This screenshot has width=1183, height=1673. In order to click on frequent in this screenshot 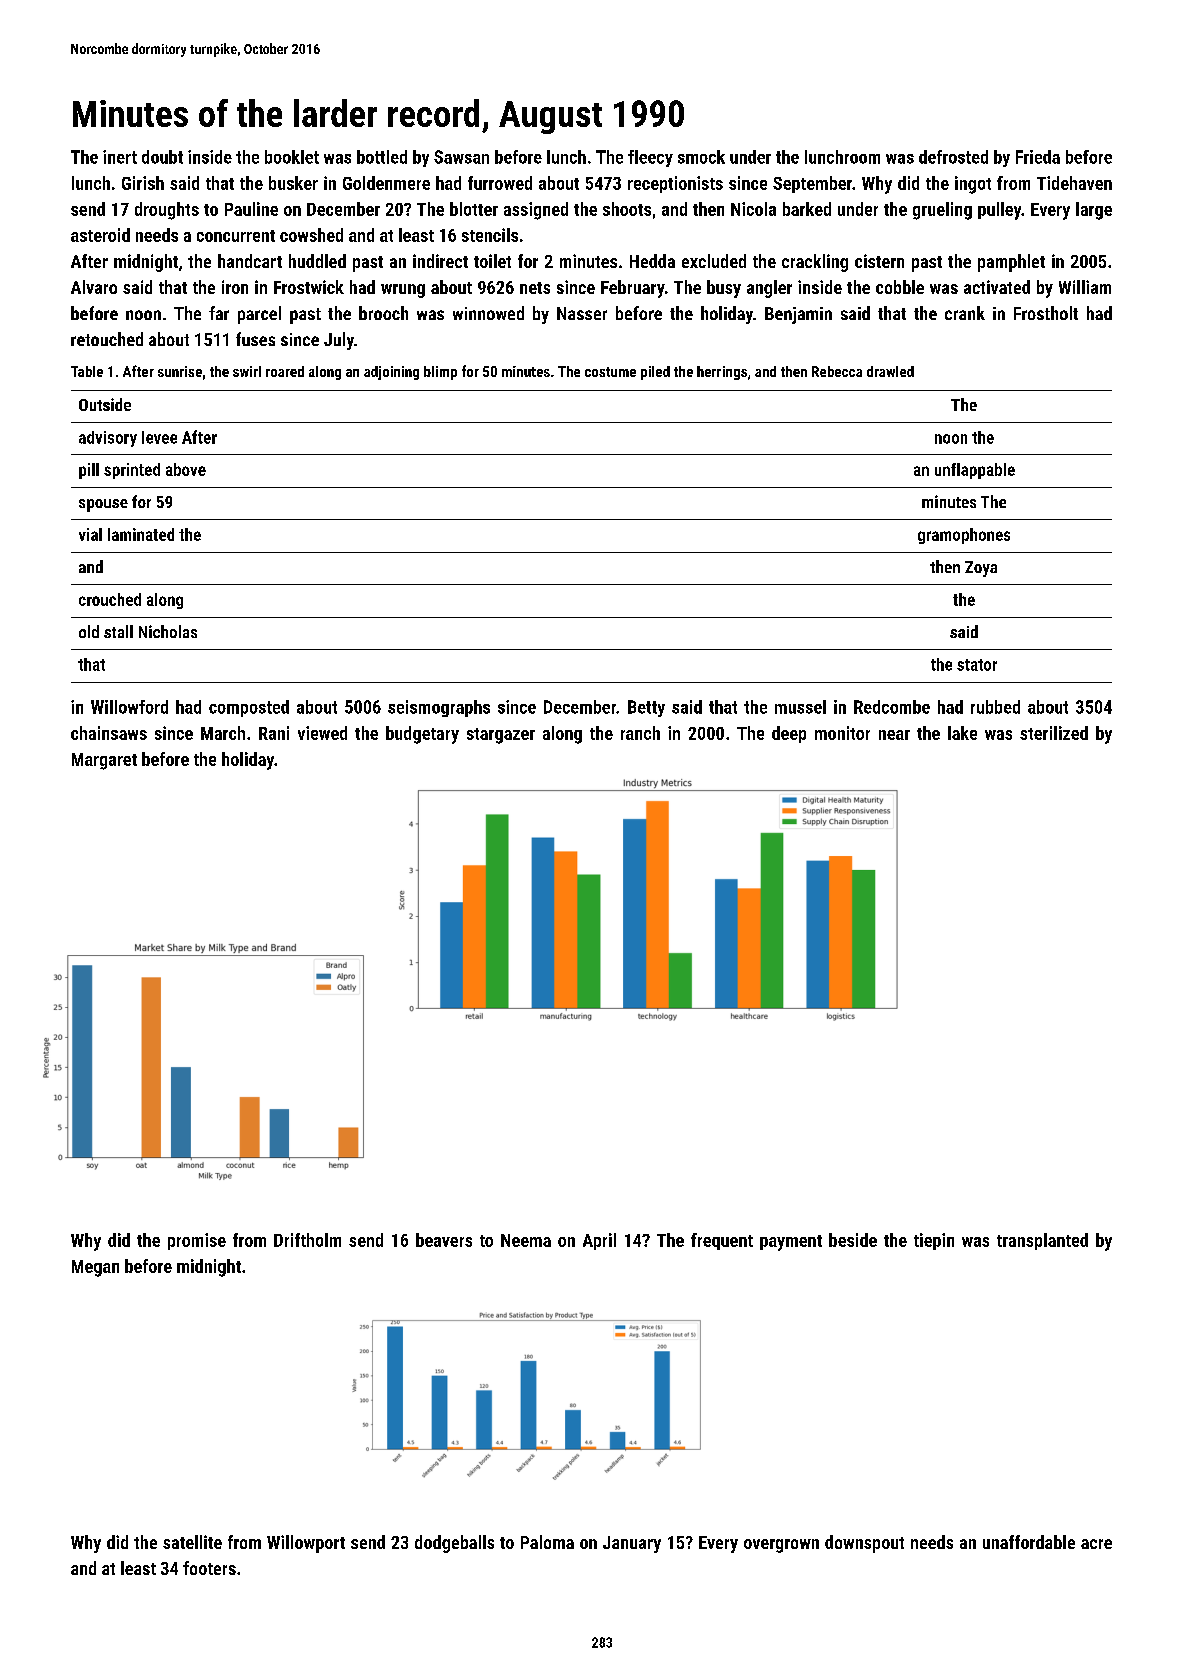, I will do `click(722, 1241)`.
